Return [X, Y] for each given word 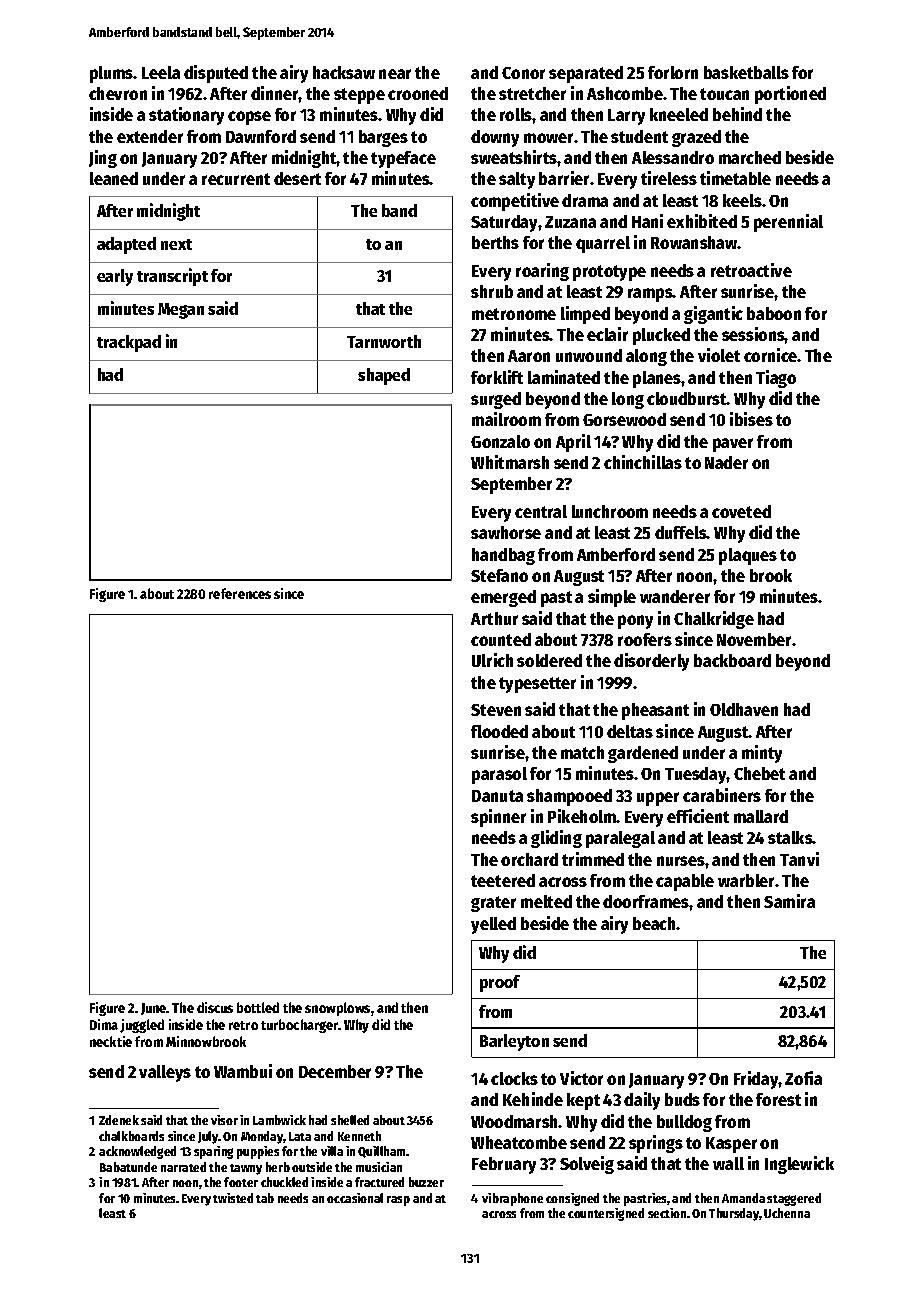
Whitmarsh [510, 462]
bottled [258, 1007]
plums [112, 74]
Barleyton [514, 1042]
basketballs [746, 72]
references [240, 593]
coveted [741, 511]
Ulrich [492, 660]
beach [655, 923]
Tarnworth [384, 341]
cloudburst [687, 398]
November [754, 639]
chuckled [284, 1182]
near [395, 74]
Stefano [499, 575]
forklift [497, 377]
